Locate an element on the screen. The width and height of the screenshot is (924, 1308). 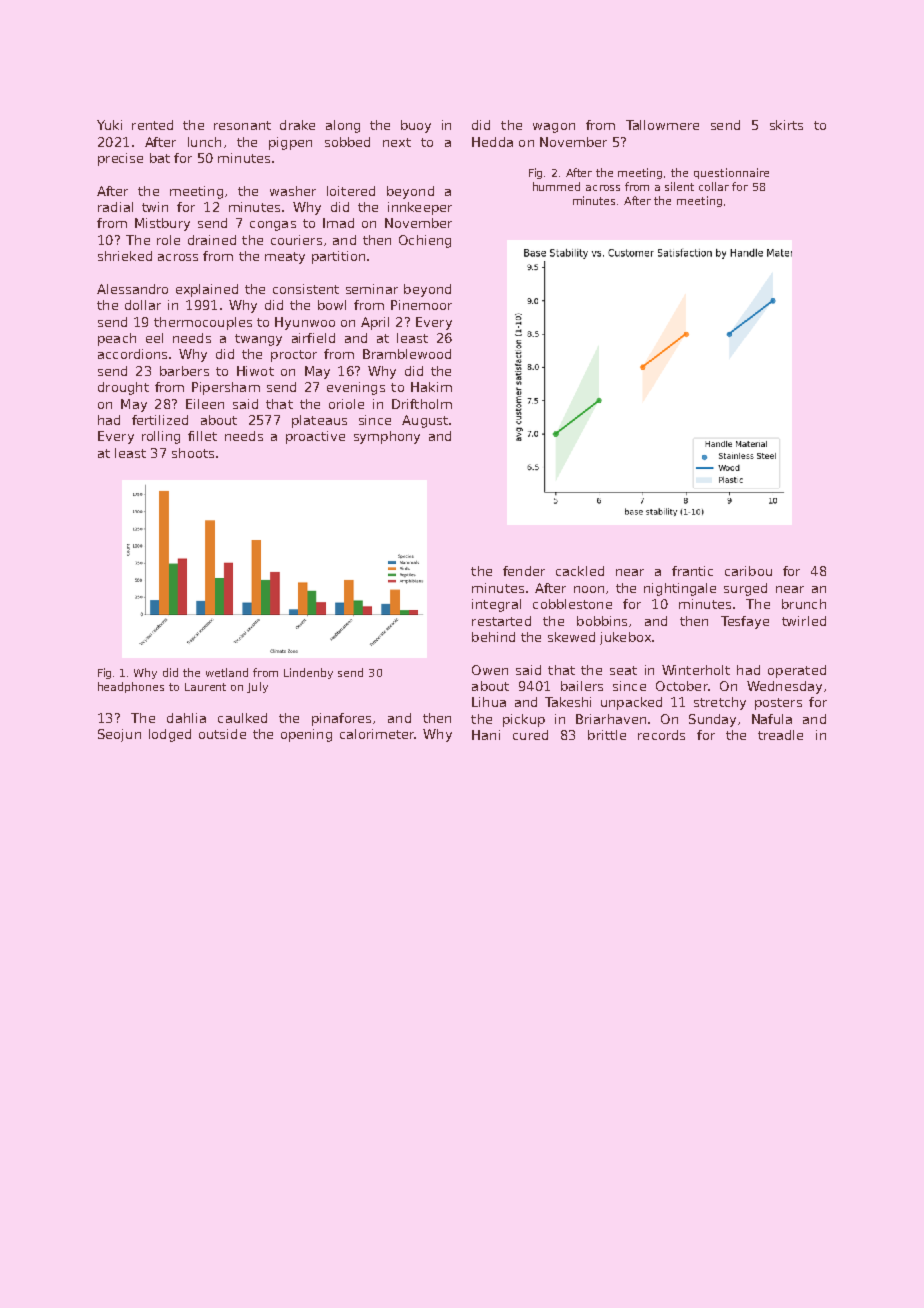
drought is located at coordinates (123, 388).
